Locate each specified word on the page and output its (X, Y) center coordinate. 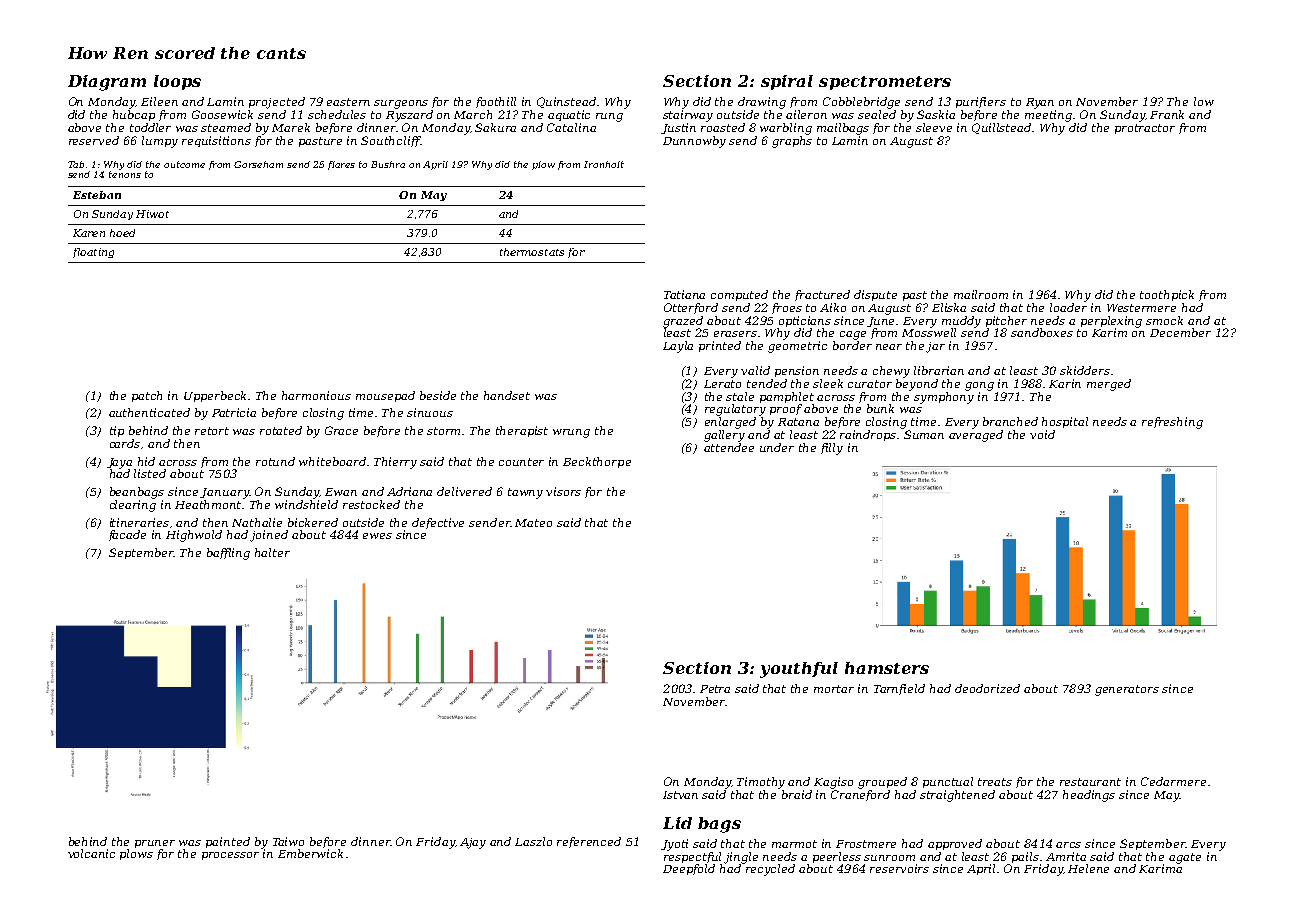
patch (147, 396)
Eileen (159, 101)
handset (507, 395)
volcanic (91, 853)
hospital (1065, 422)
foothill (496, 102)
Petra (715, 689)
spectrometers (885, 83)
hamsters (887, 668)
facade (127, 535)
